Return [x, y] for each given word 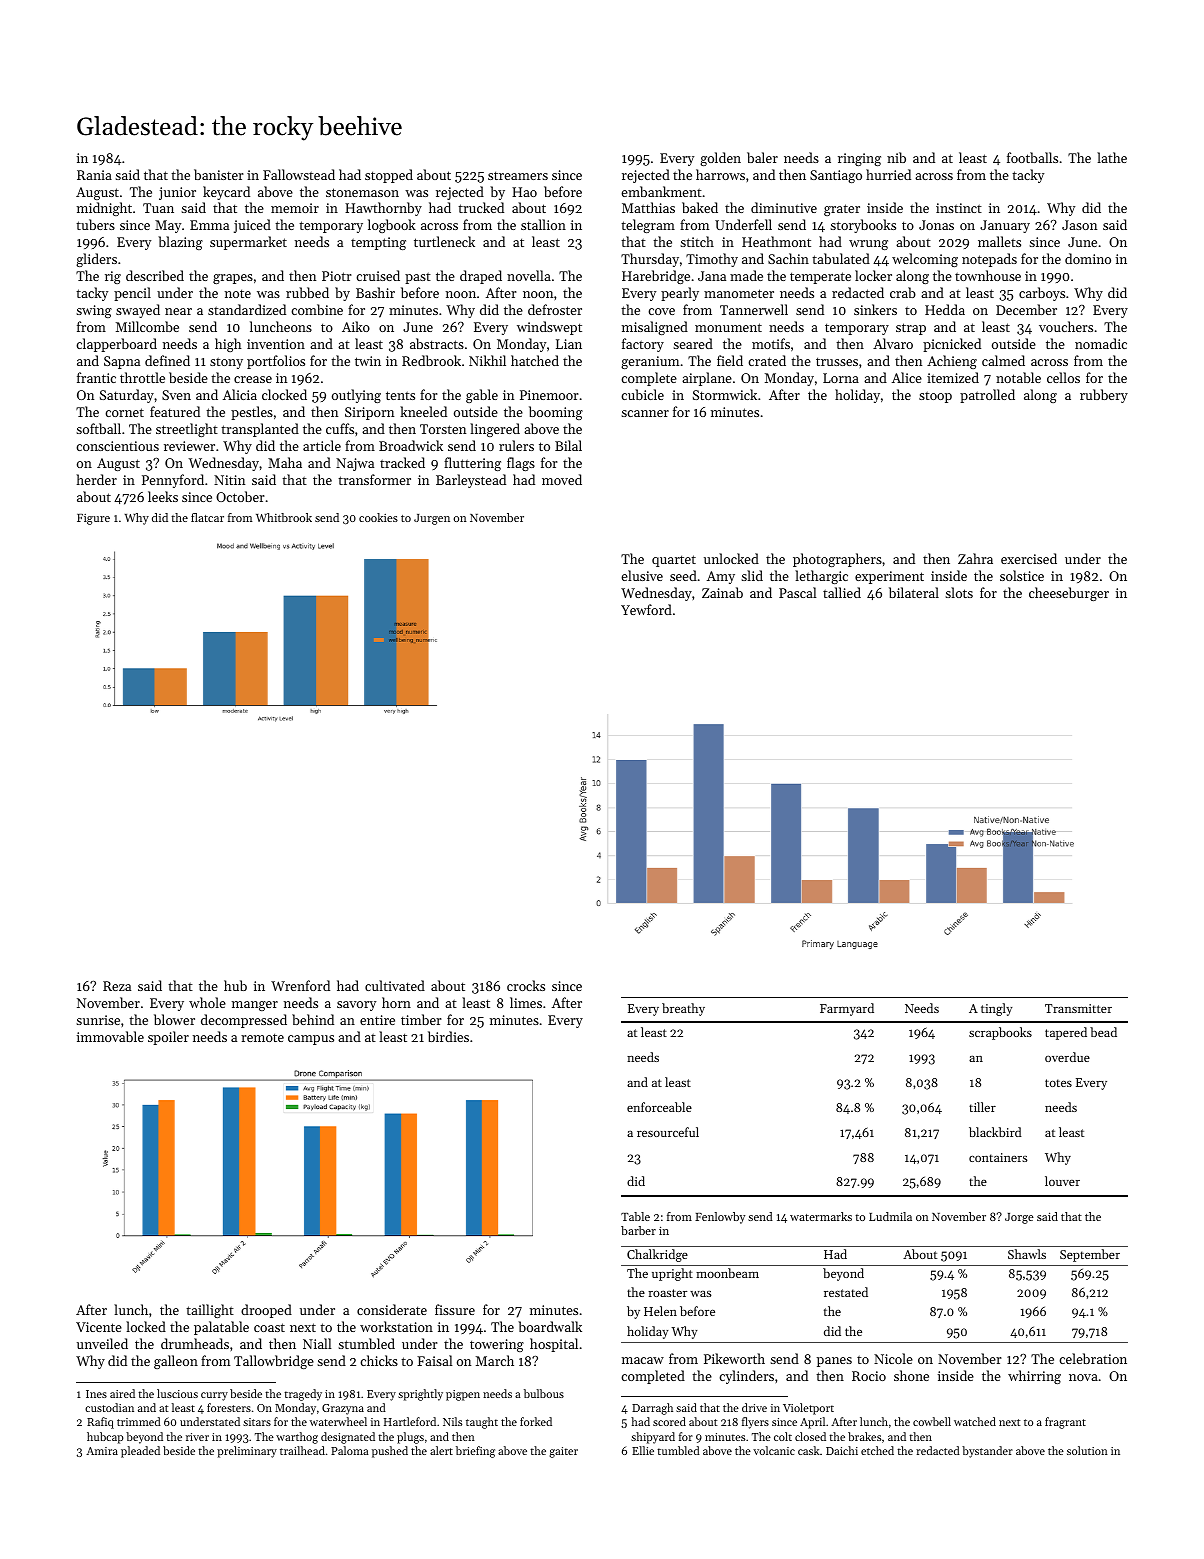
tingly [997, 1009]
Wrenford [300, 985]
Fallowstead [299, 174]
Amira [102, 1451]
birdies [448, 1036]
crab [903, 292]
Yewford [646, 609]
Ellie [643, 1450]
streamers [518, 175]
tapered [1066, 1033]
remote [262, 1037]
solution [1087, 1450]
